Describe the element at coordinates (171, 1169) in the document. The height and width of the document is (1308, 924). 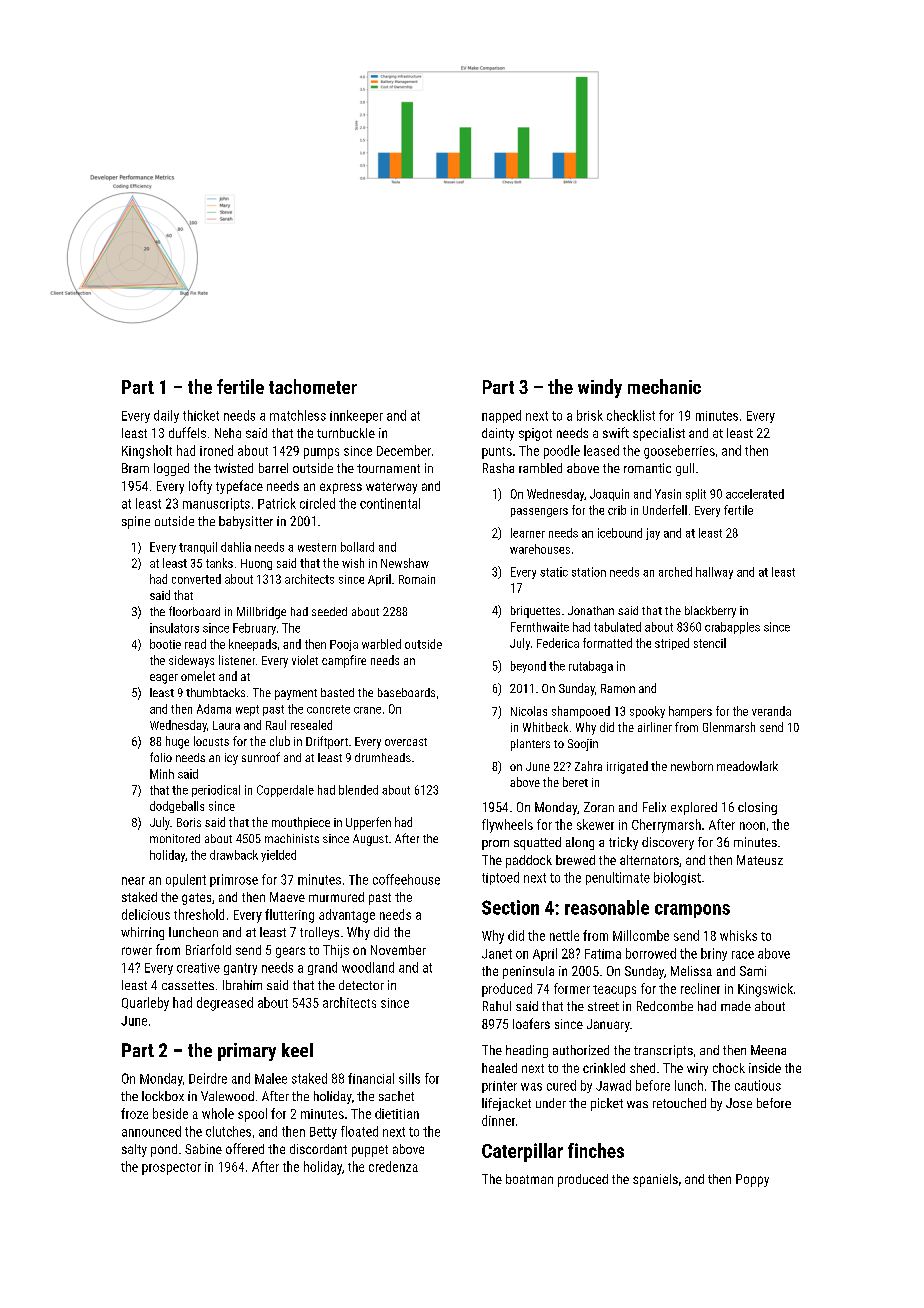
I see `prospector` at that location.
